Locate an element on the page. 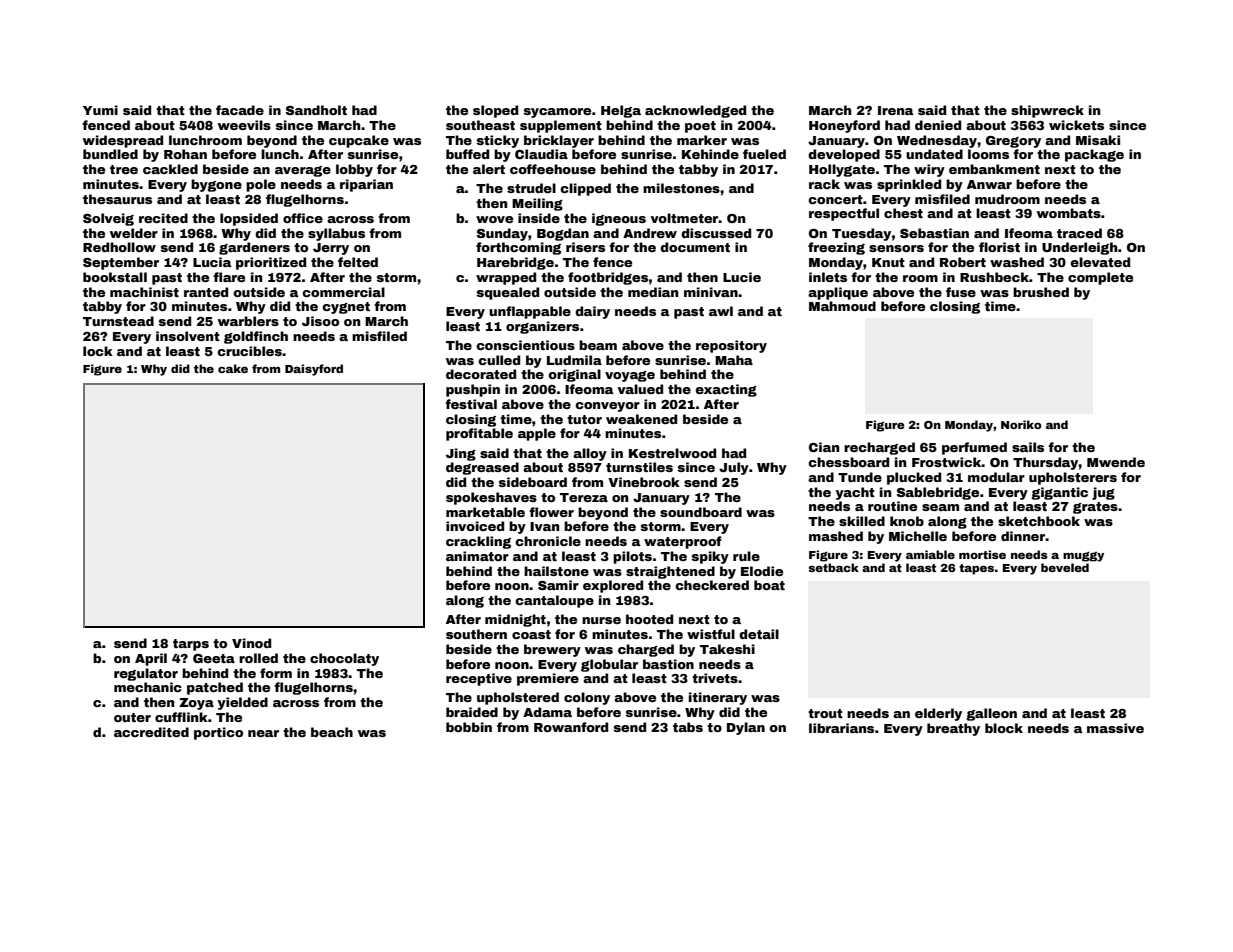 This document has height=952, width=1233. animator is located at coordinates (477, 556).
